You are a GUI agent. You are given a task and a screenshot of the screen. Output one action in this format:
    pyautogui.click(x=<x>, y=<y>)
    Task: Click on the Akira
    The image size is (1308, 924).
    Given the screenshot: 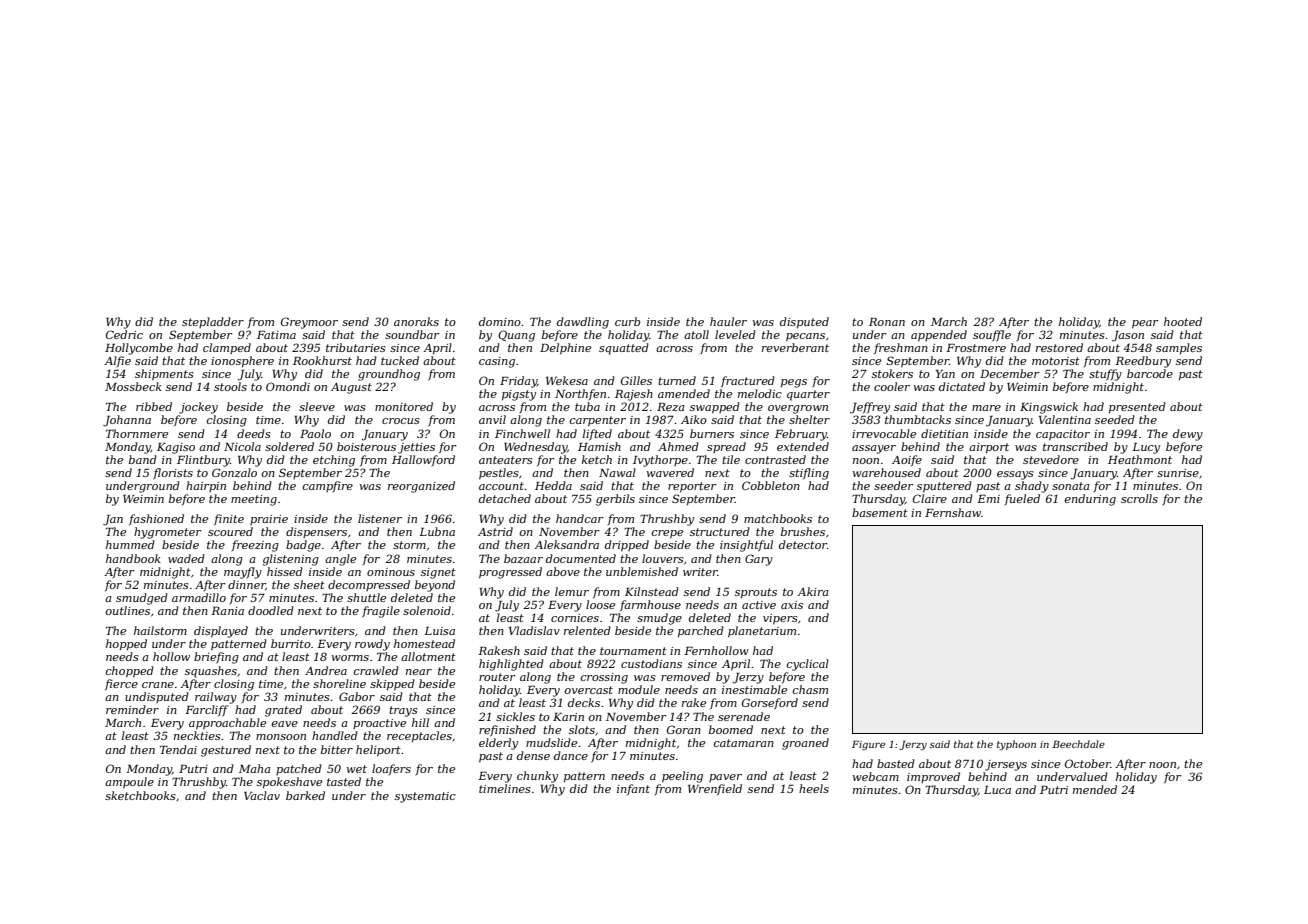 What is the action you would take?
    pyautogui.click(x=813, y=591)
